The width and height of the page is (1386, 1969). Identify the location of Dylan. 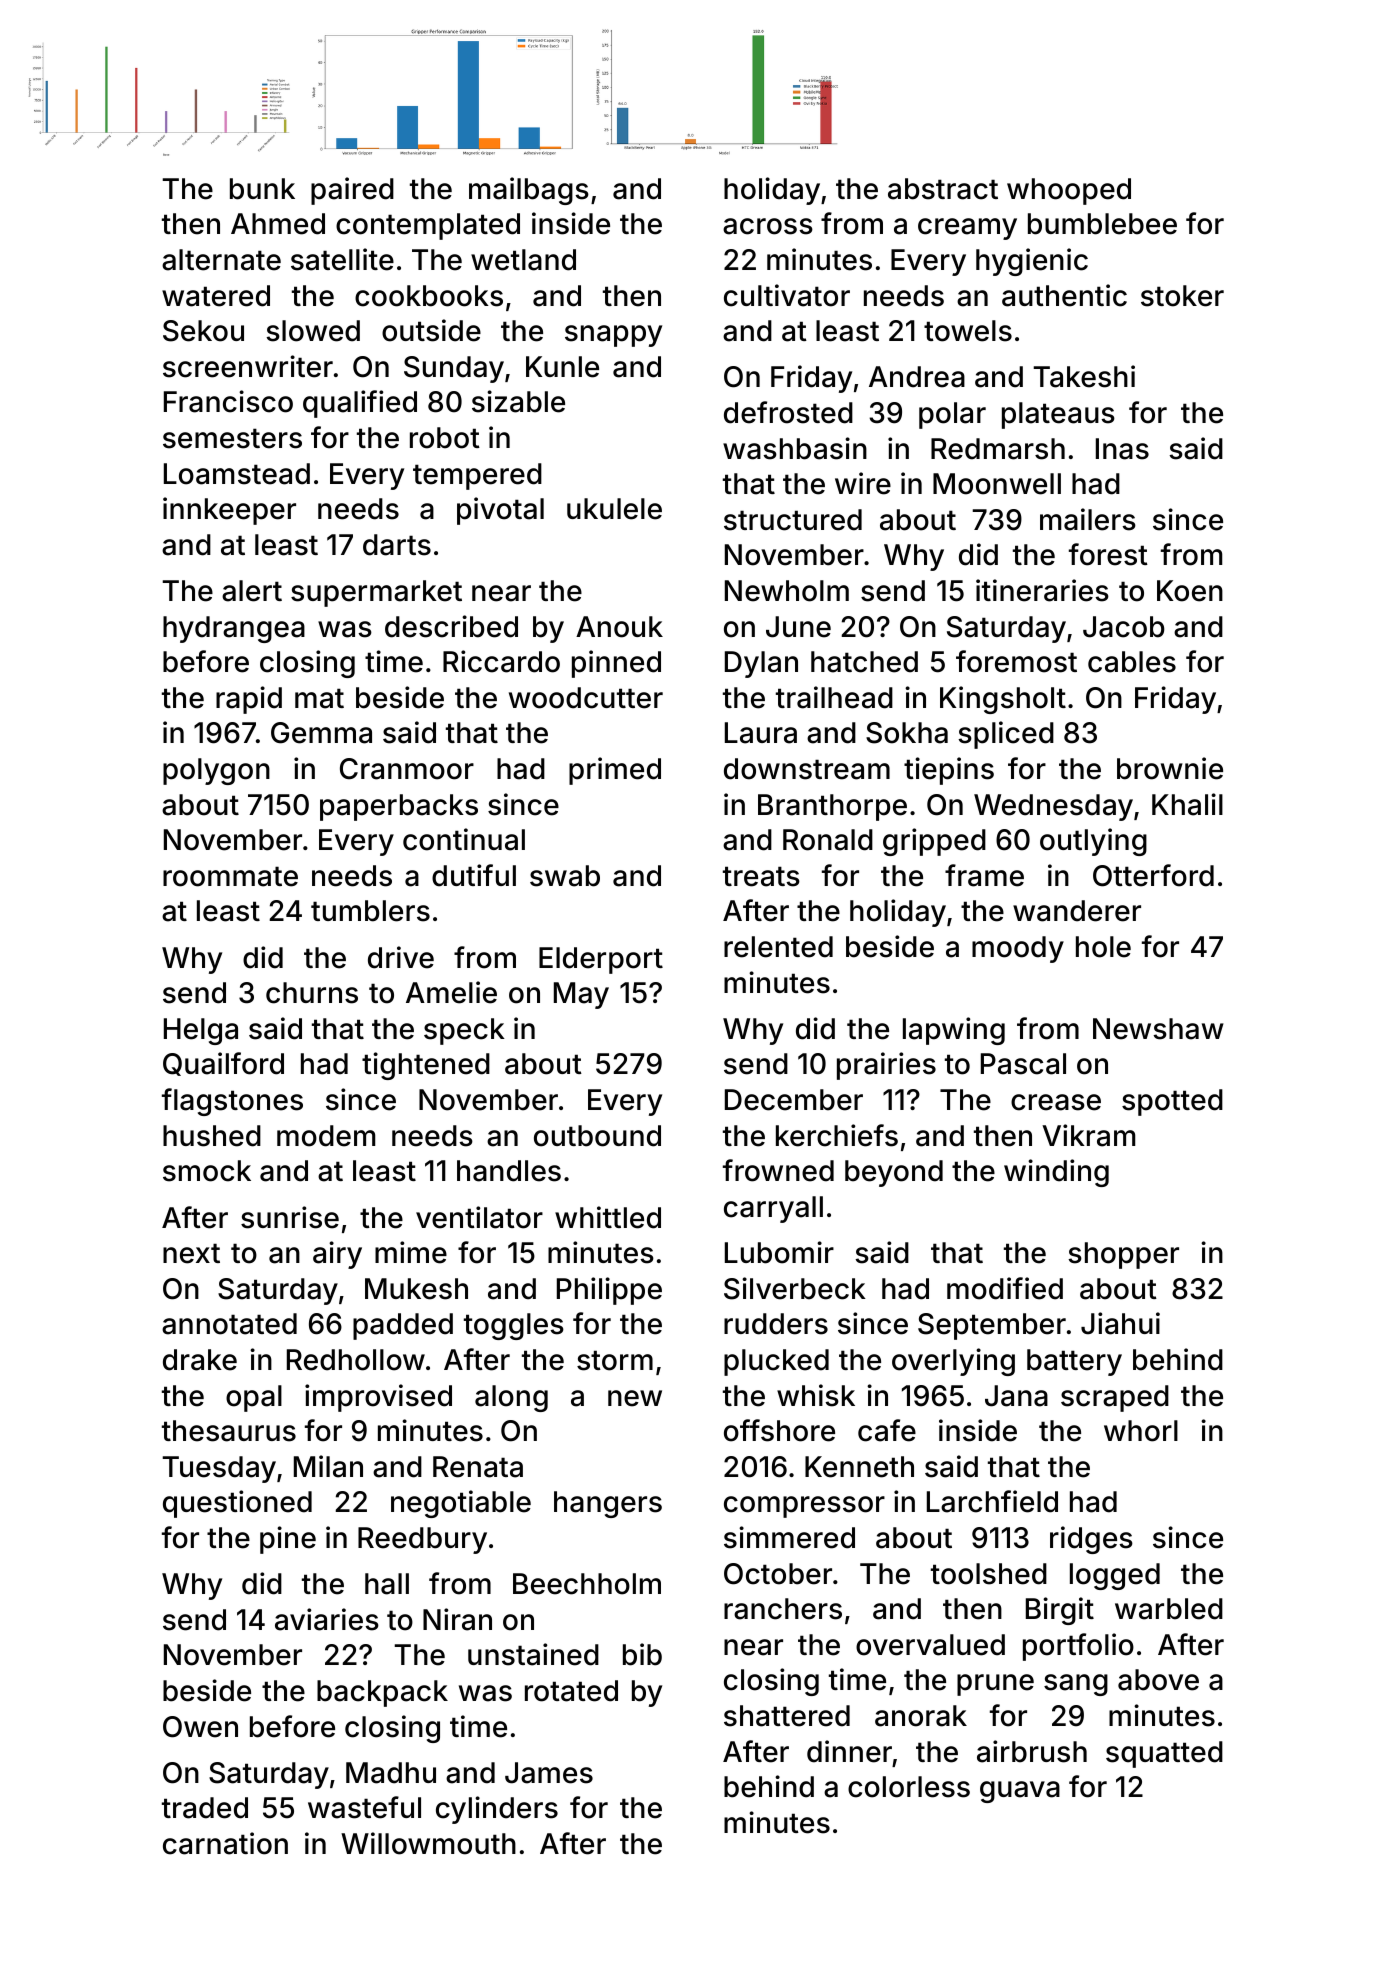
(761, 664).
